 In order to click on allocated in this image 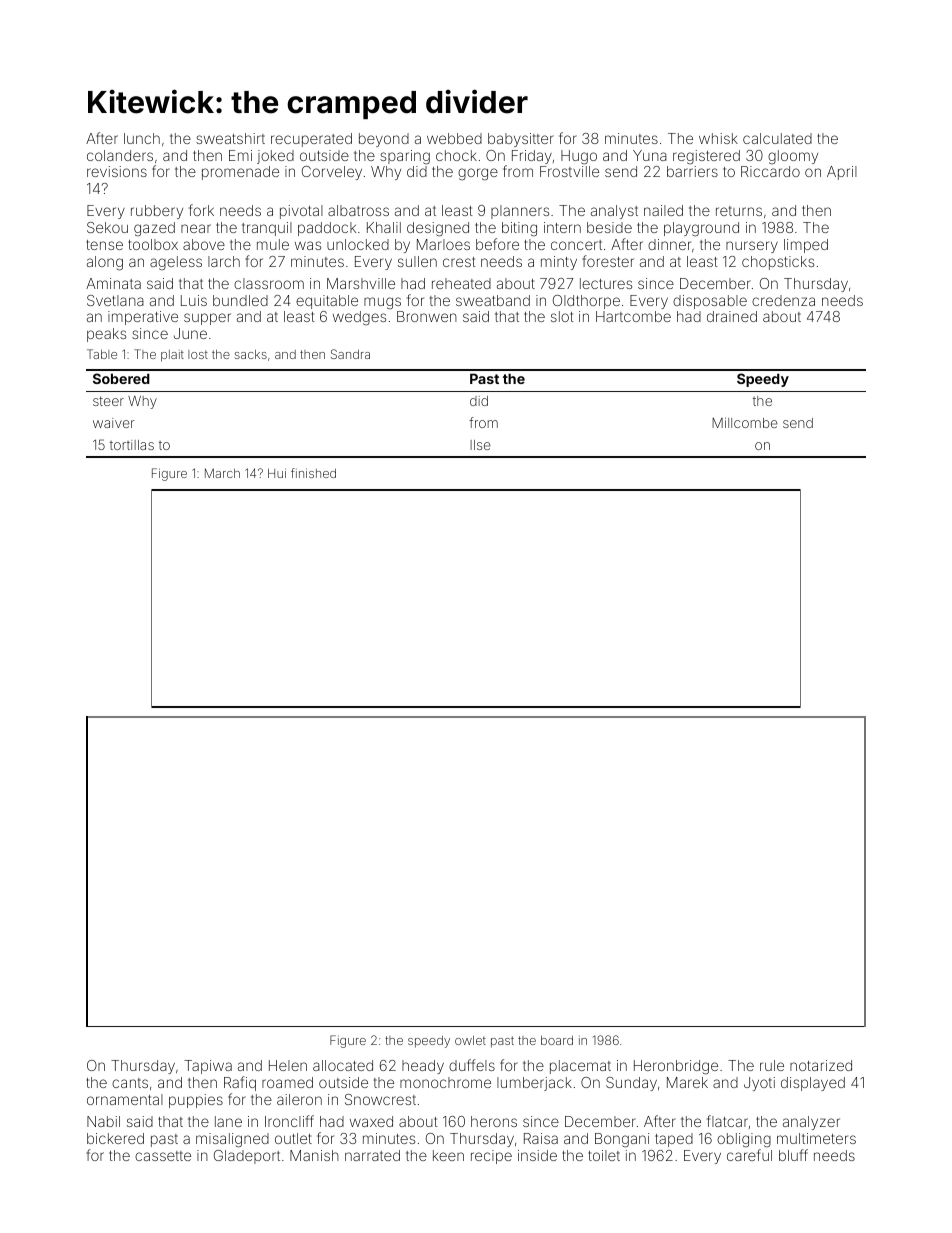, I will do `click(343, 1065)`.
